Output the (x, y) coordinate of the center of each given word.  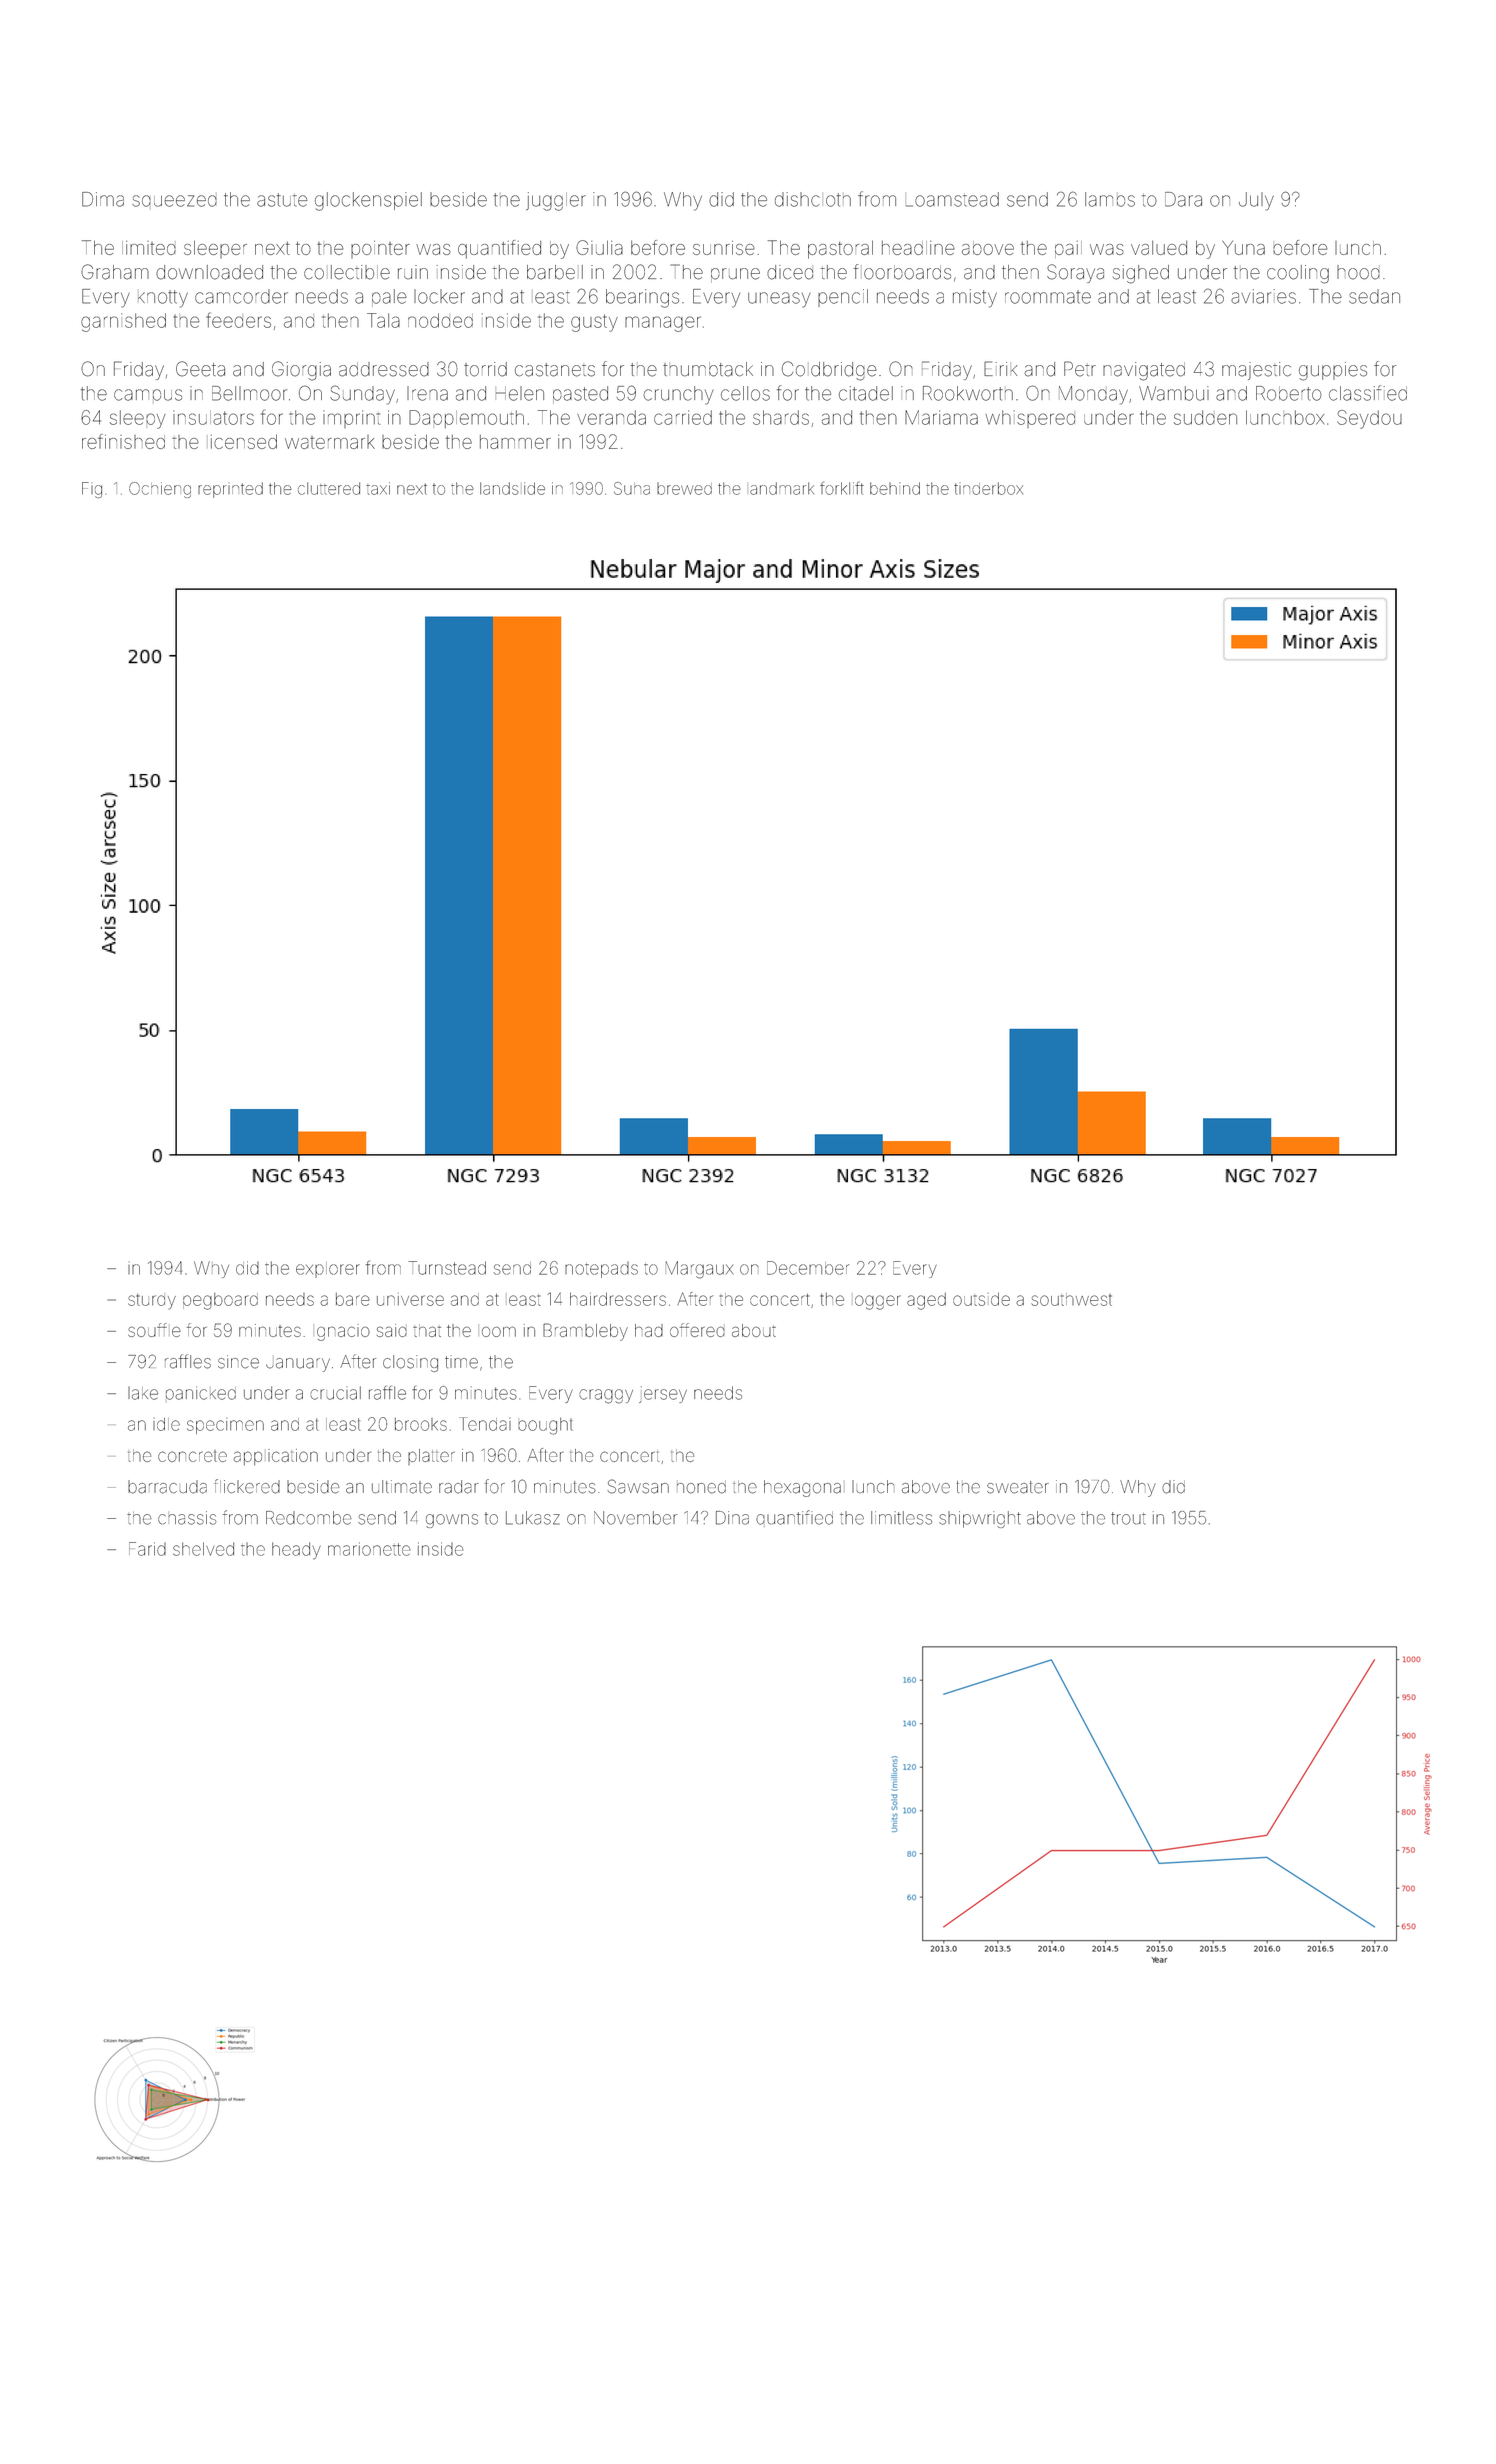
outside (981, 1299)
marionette (369, 1549)
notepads (601, 1270)
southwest (1071, 1299)
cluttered (329, 488)
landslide (512, 488)
